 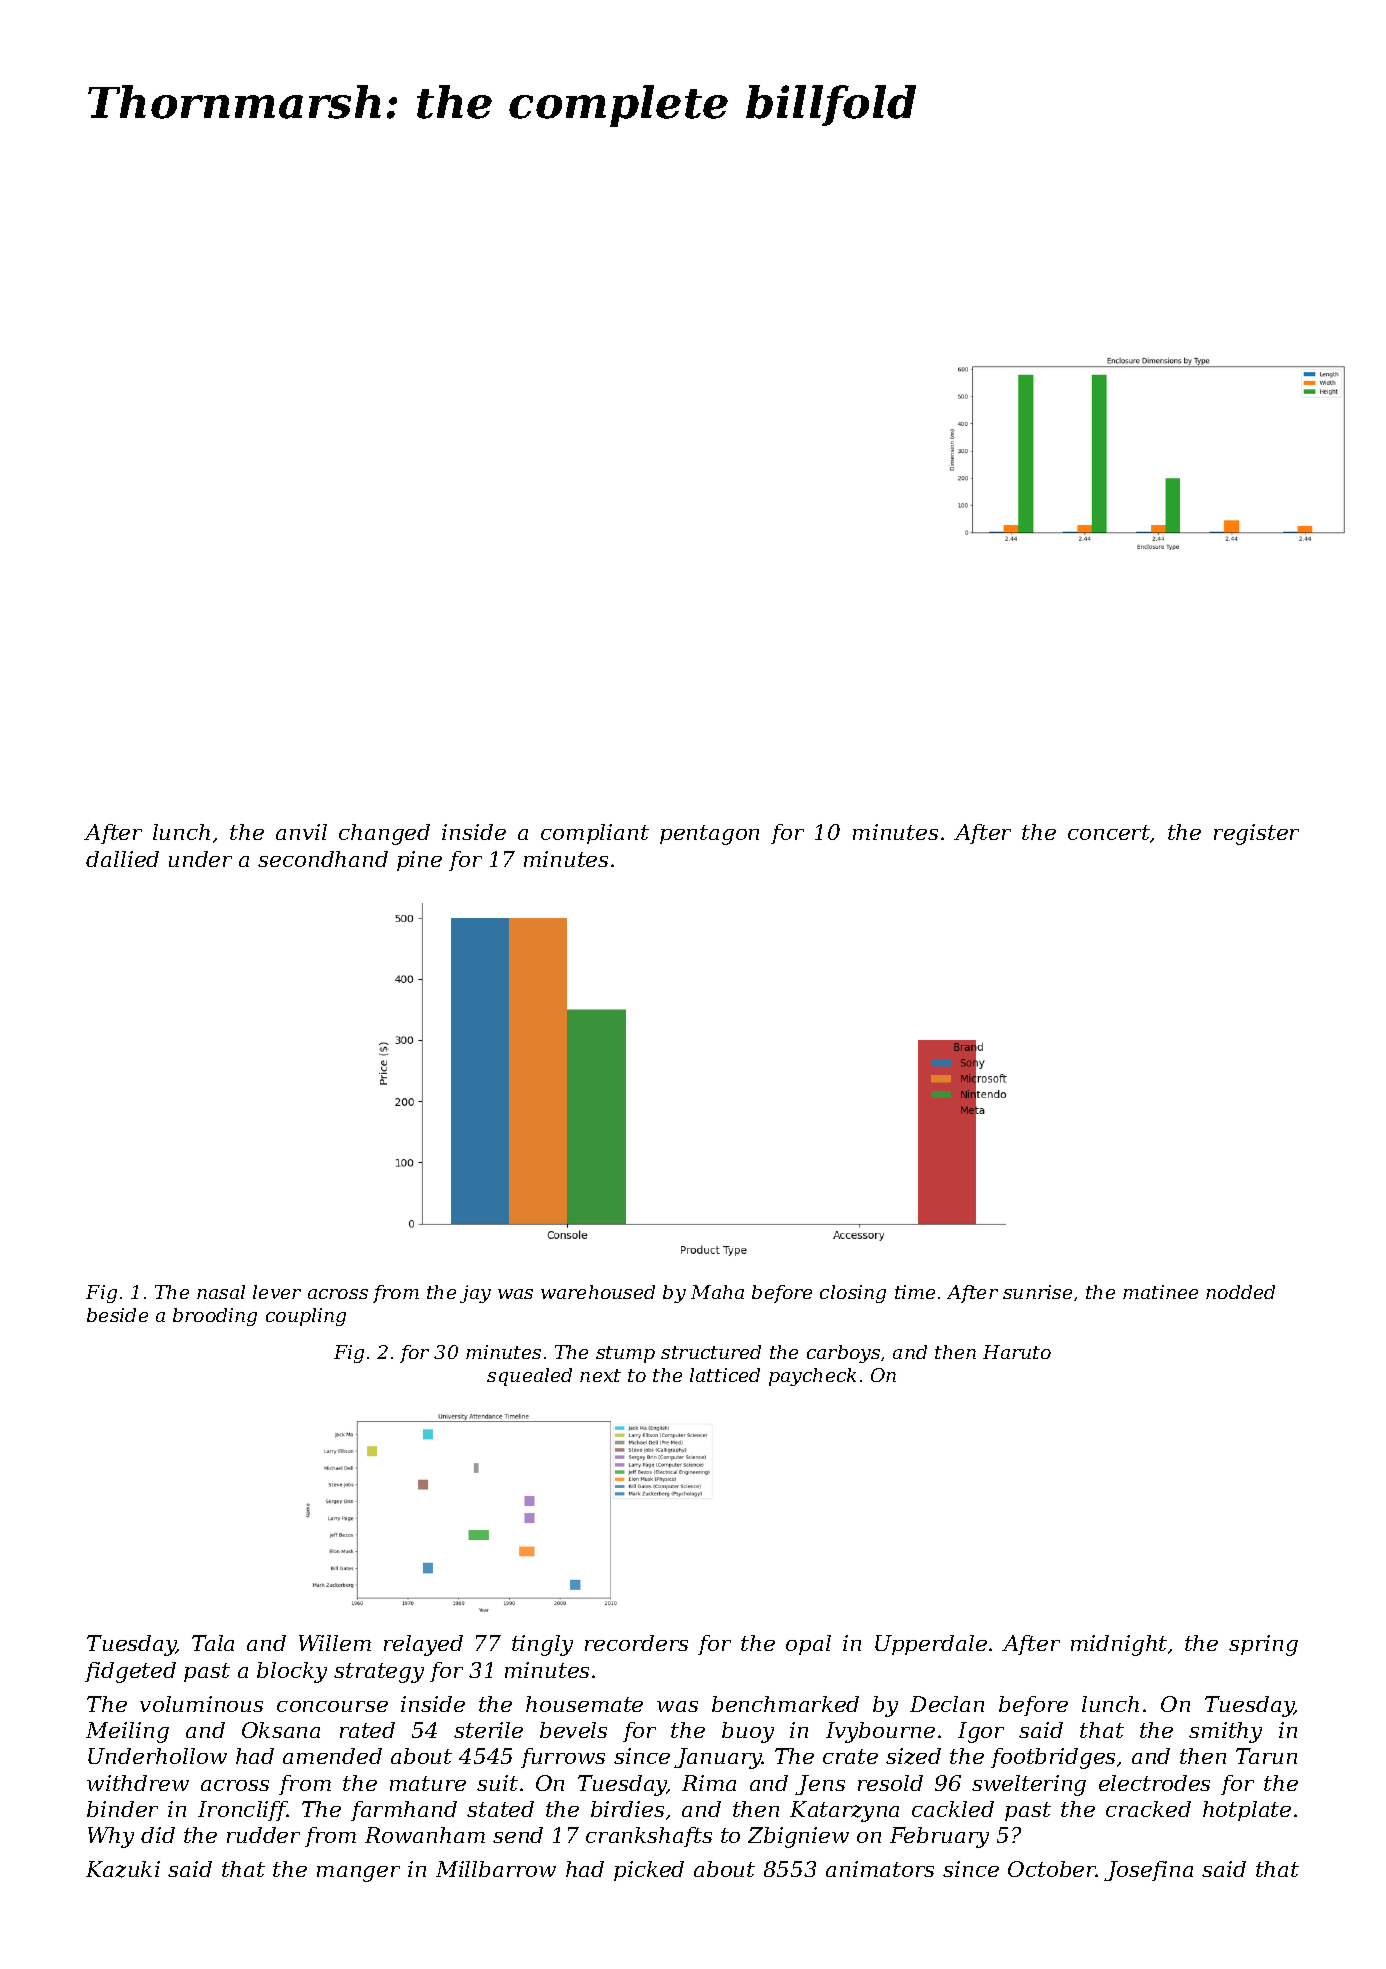 What do you see at coordinates (1240, 1292) in the screenshot?
I see `nodded` at bounding box center [1240, 1292].
